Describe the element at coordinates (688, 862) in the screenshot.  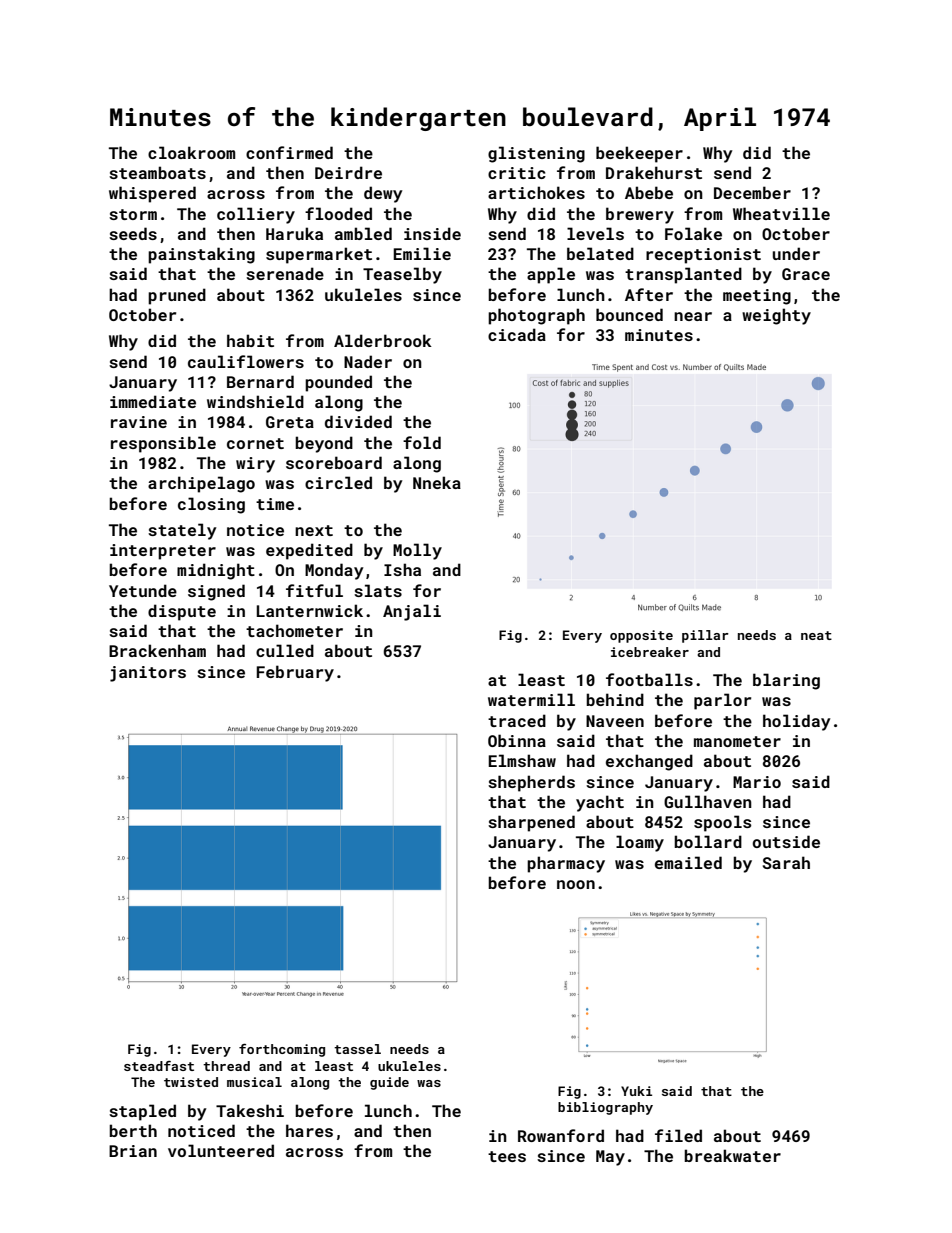
I see `emailed` at that location.
